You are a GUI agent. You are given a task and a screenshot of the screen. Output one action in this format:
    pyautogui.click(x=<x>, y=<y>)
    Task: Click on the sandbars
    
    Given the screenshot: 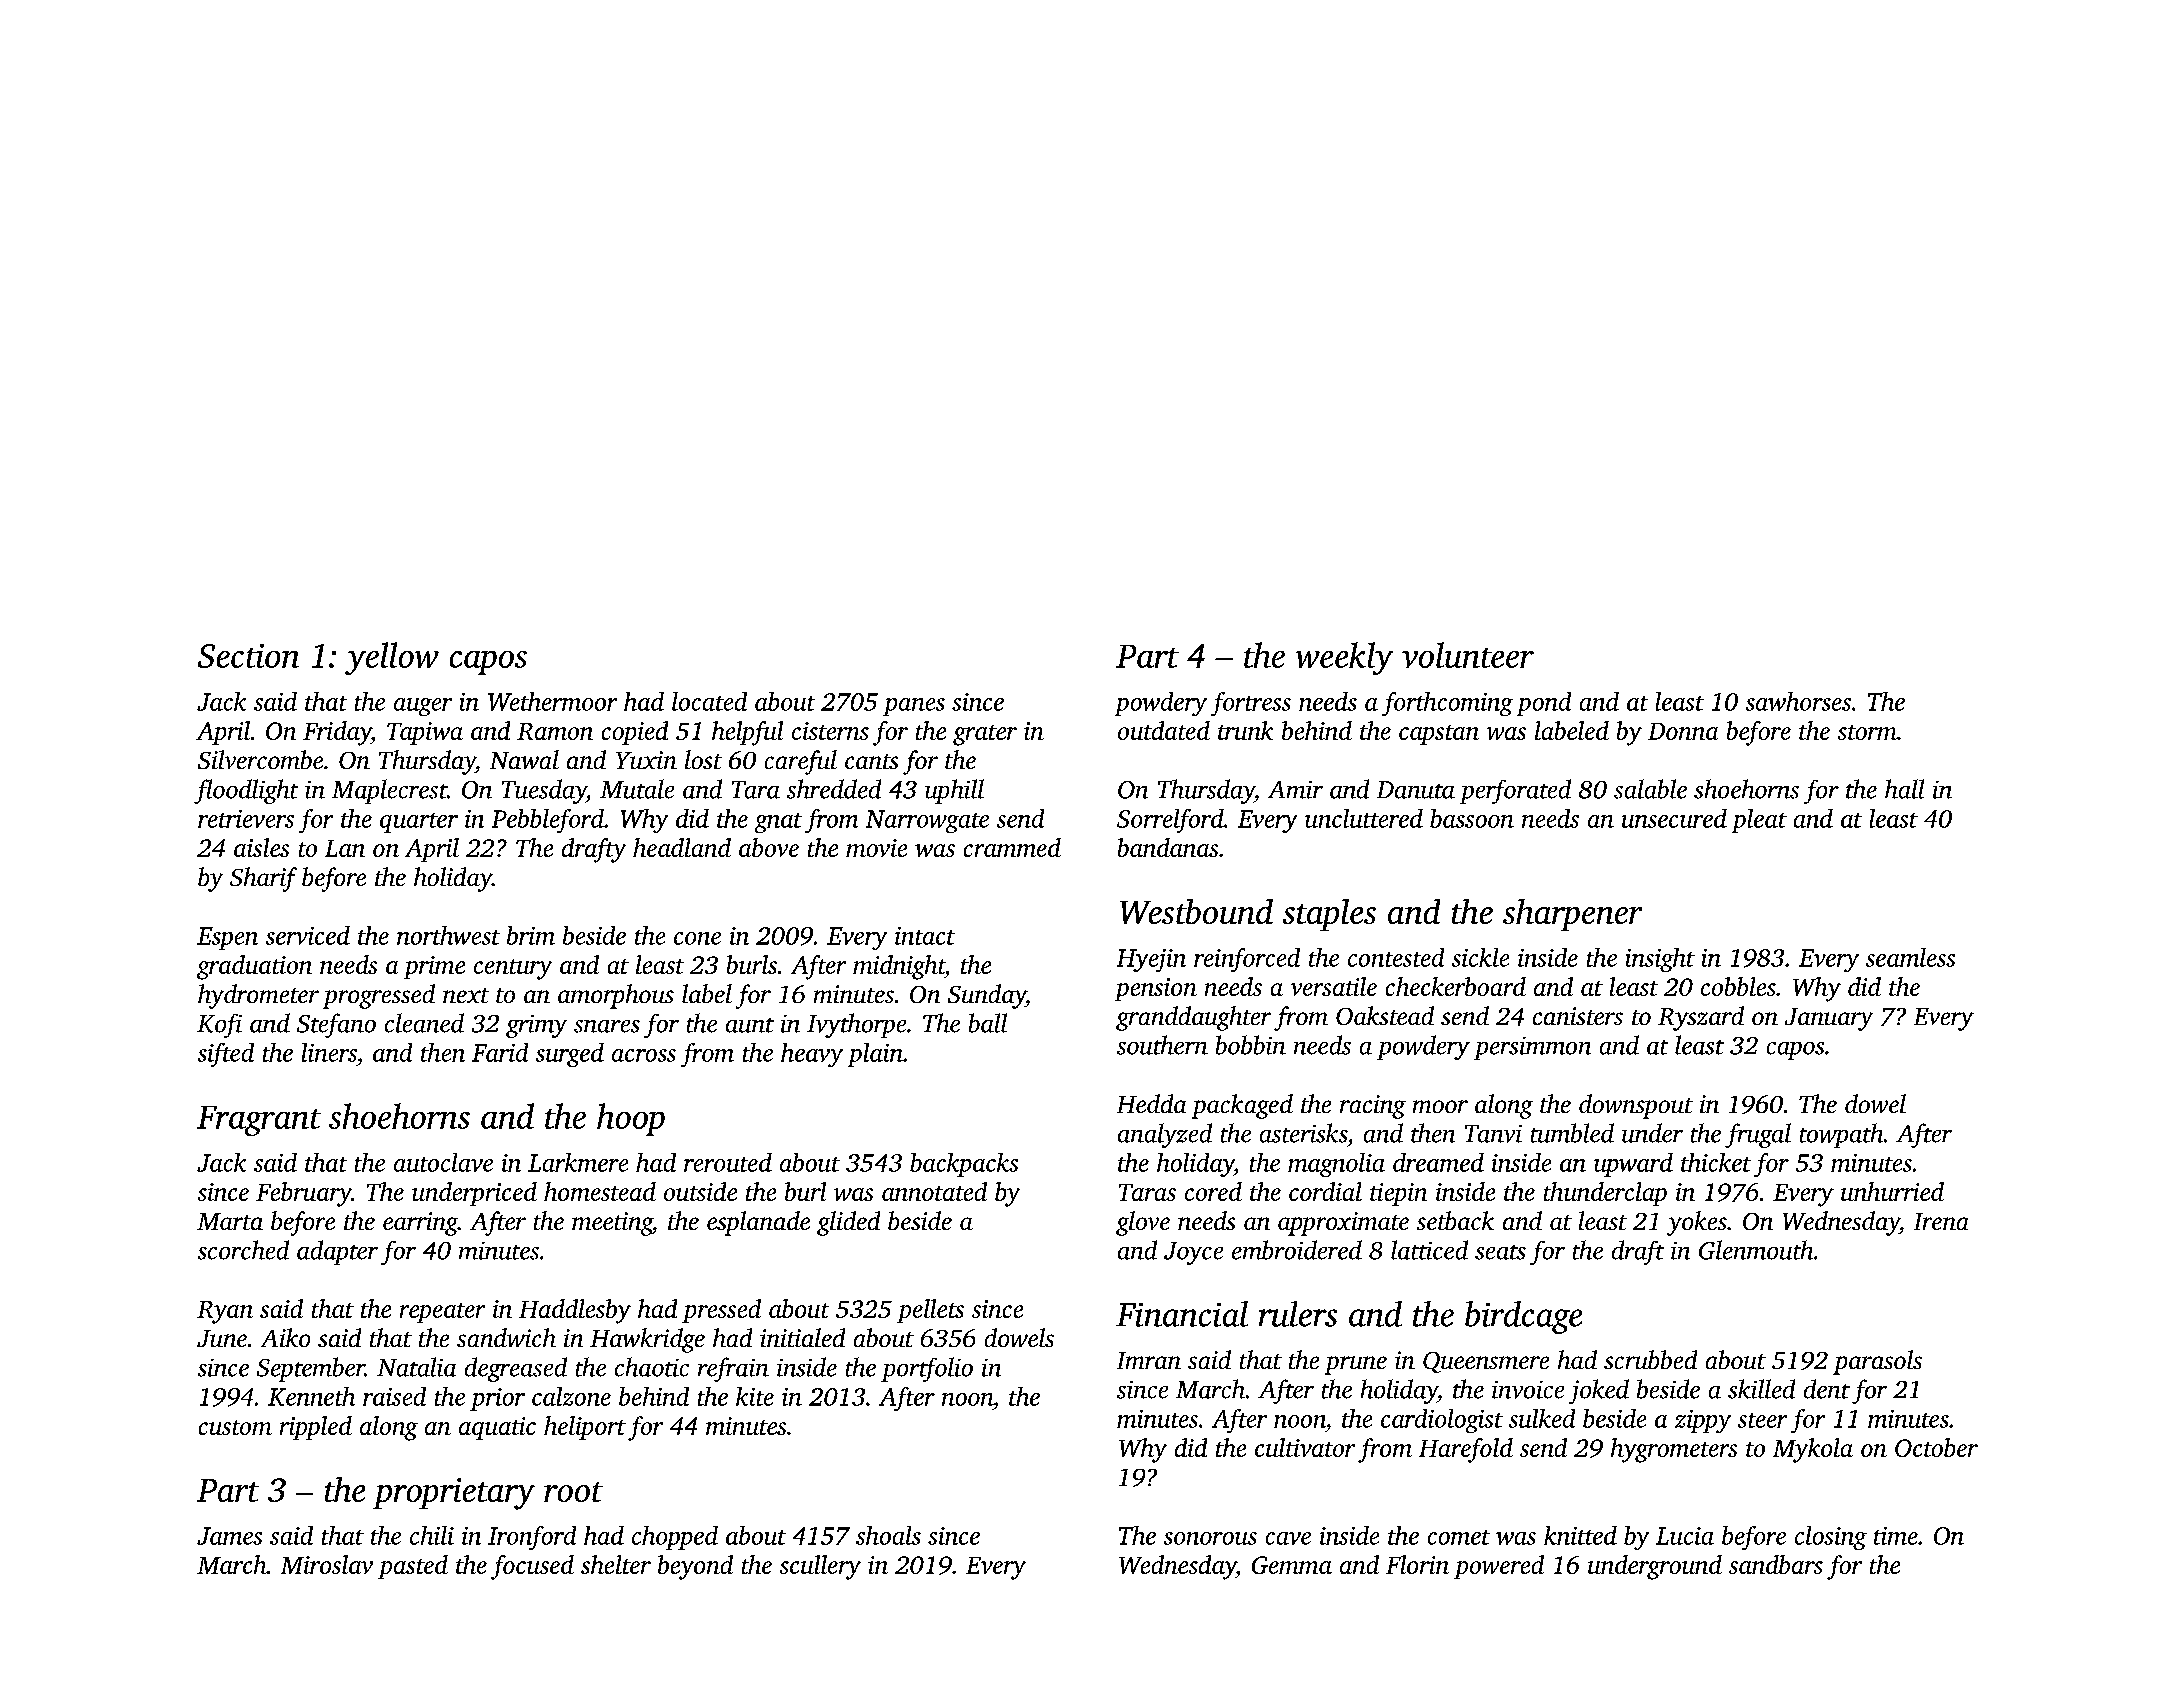 What is the action you would take?
    pyautogui.click(x=1776, y=1564)
